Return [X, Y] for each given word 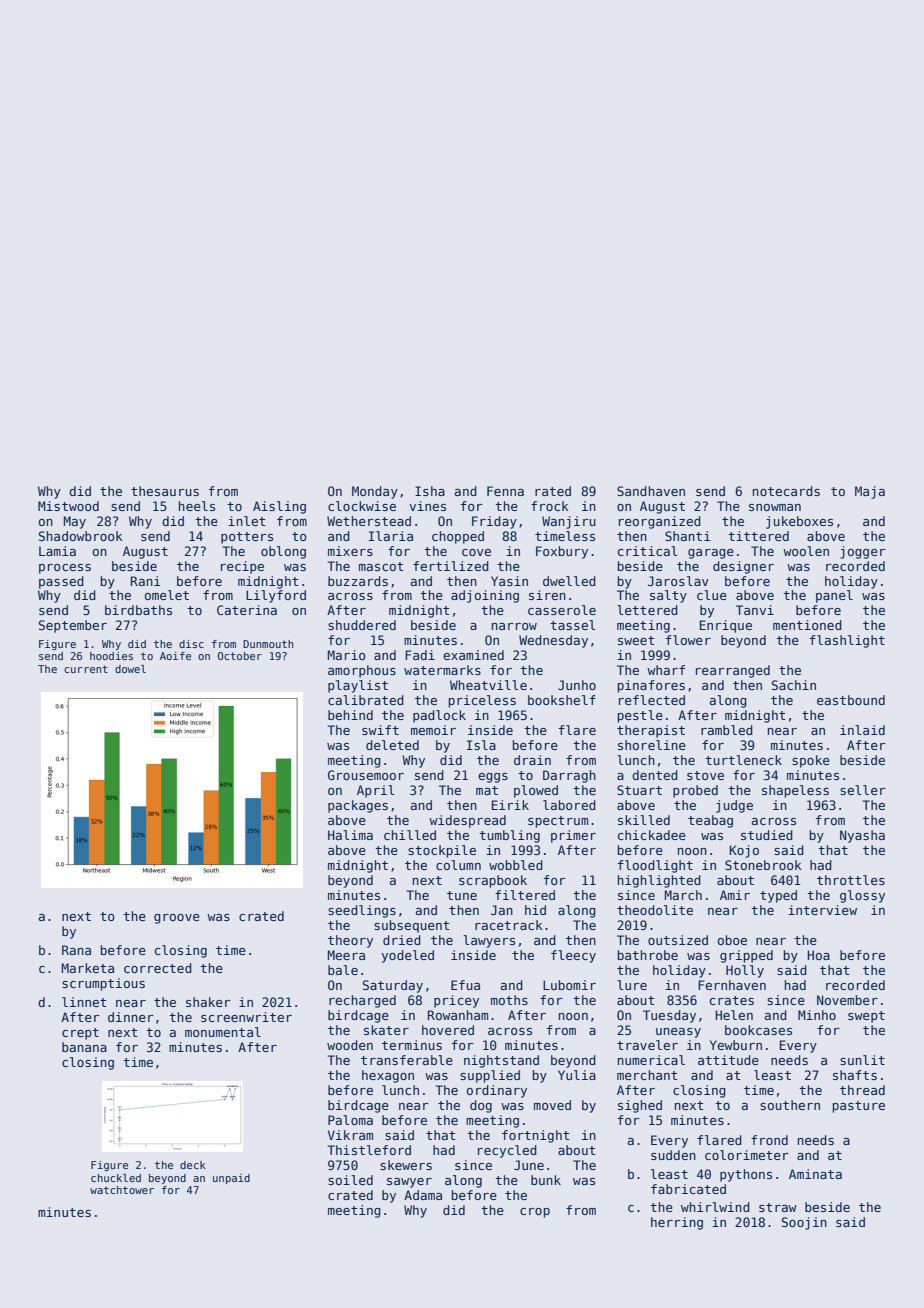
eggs [493, 778]
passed [61, 582]
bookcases [758, 1030]
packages [358, 806]
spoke [811, 761]
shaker [208, 1002]
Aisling [279, 507]
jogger [863, 552]
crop [535, 1213]
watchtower [122, 1190]
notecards [786, 491]
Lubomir [569, 985]
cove [476, 552]
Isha [430, 491]
